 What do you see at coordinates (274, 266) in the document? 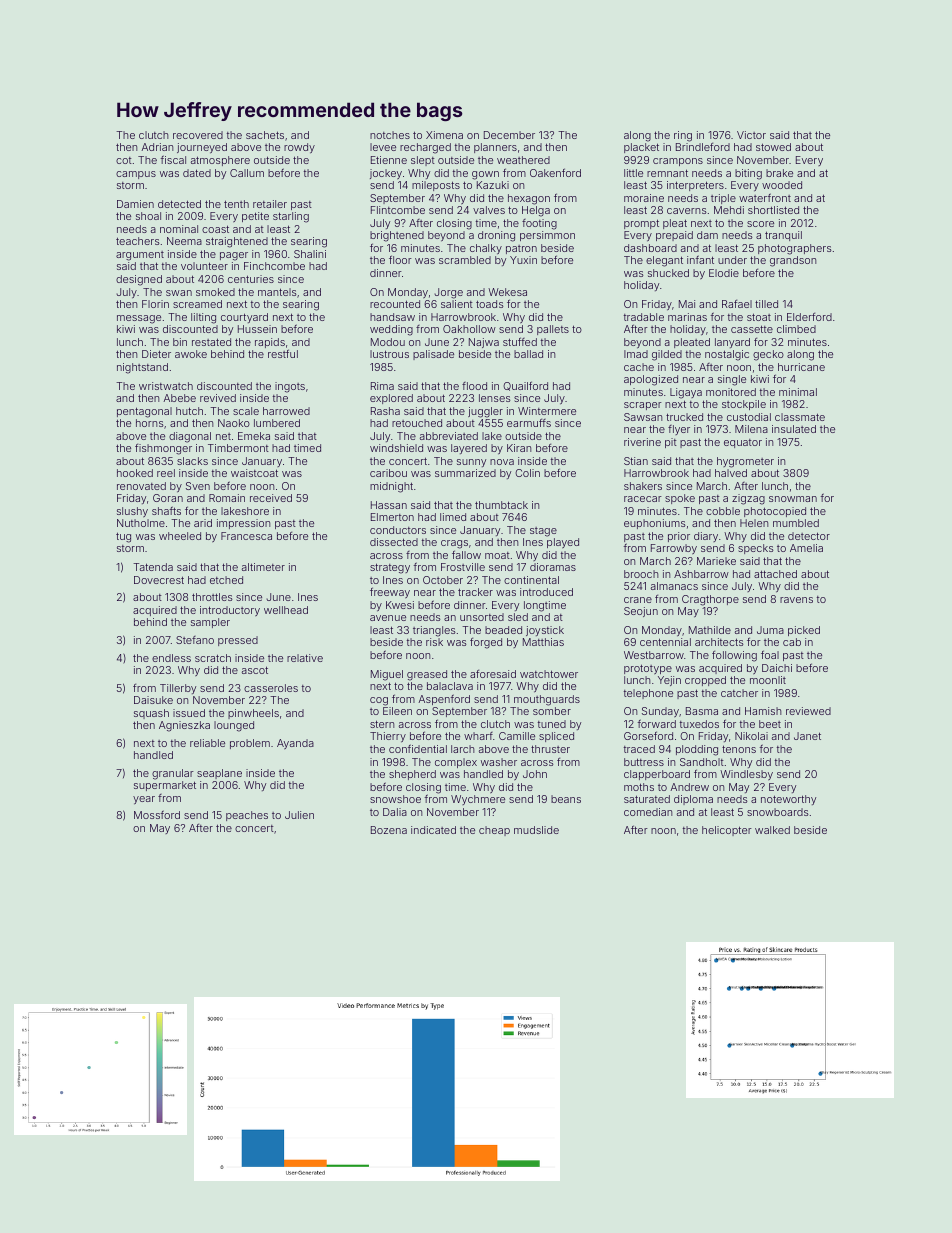
I see `Finchcombe` at bounding box center [274, 266].
